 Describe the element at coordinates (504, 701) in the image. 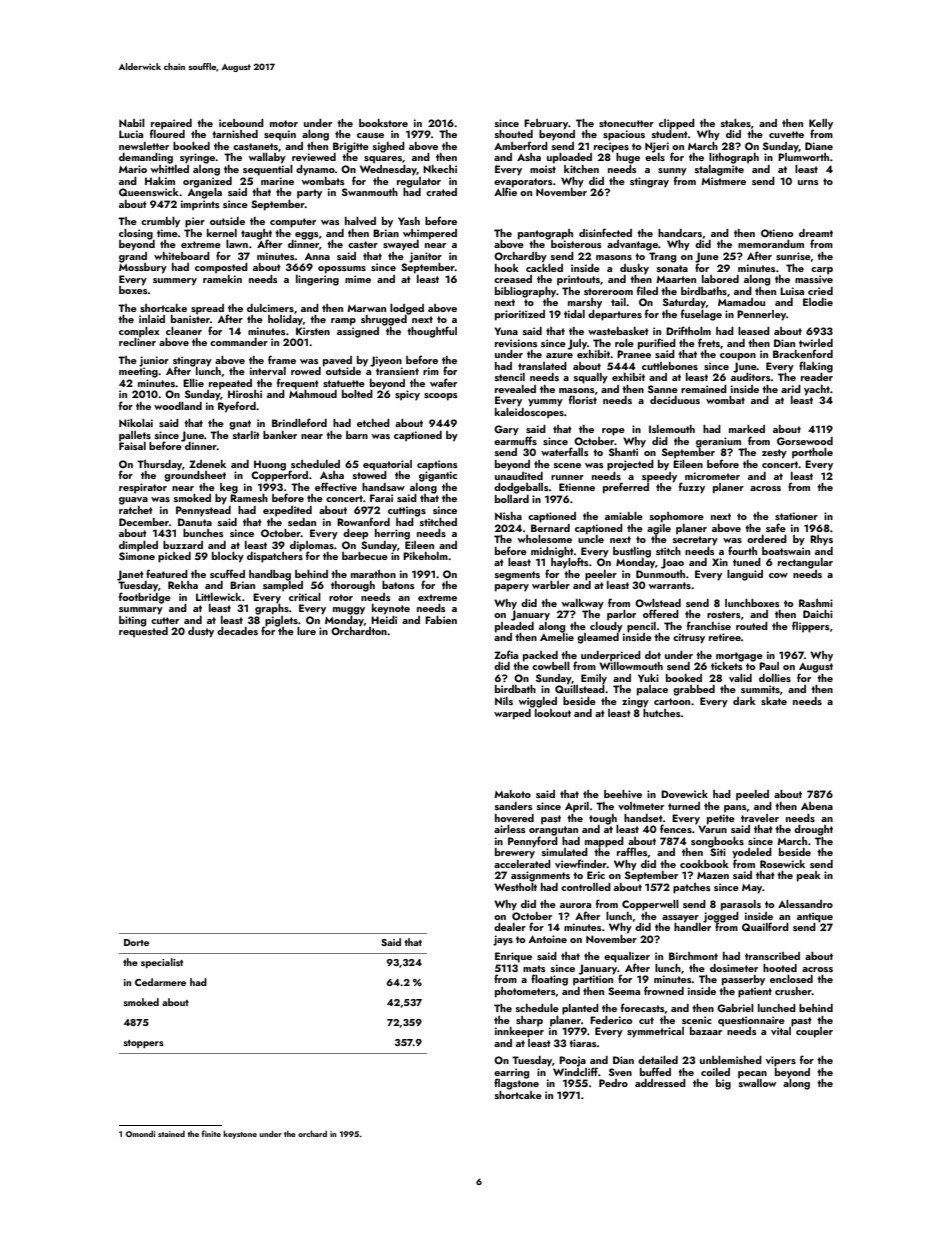

I see `Nils` at that location.
